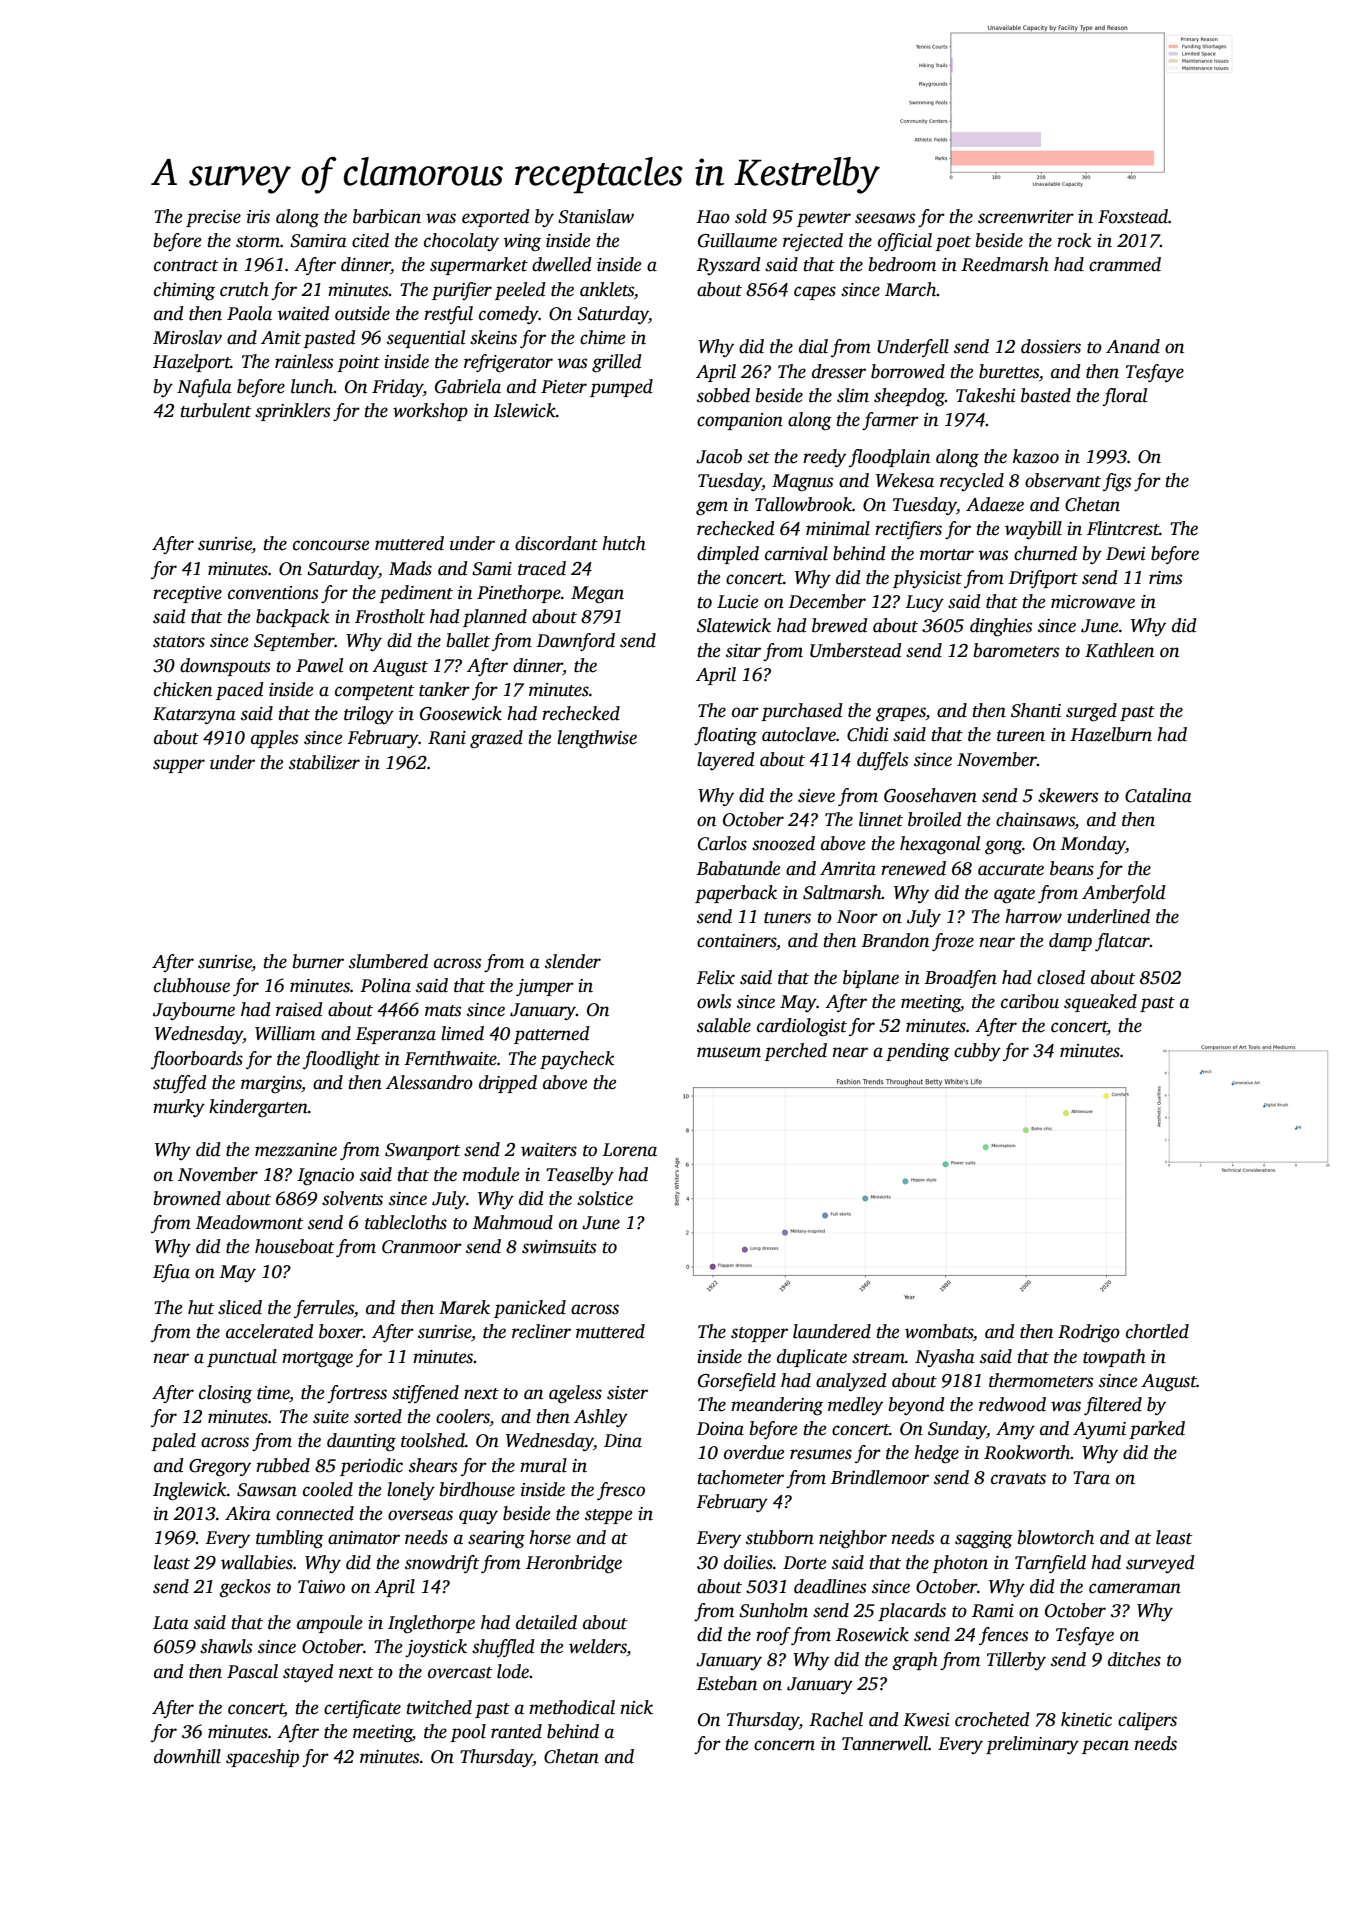 The width and height of the image is (1356, 1918). Describe the element at coordinates (192, 985) in the image. I see `clubhouse` at that location.
